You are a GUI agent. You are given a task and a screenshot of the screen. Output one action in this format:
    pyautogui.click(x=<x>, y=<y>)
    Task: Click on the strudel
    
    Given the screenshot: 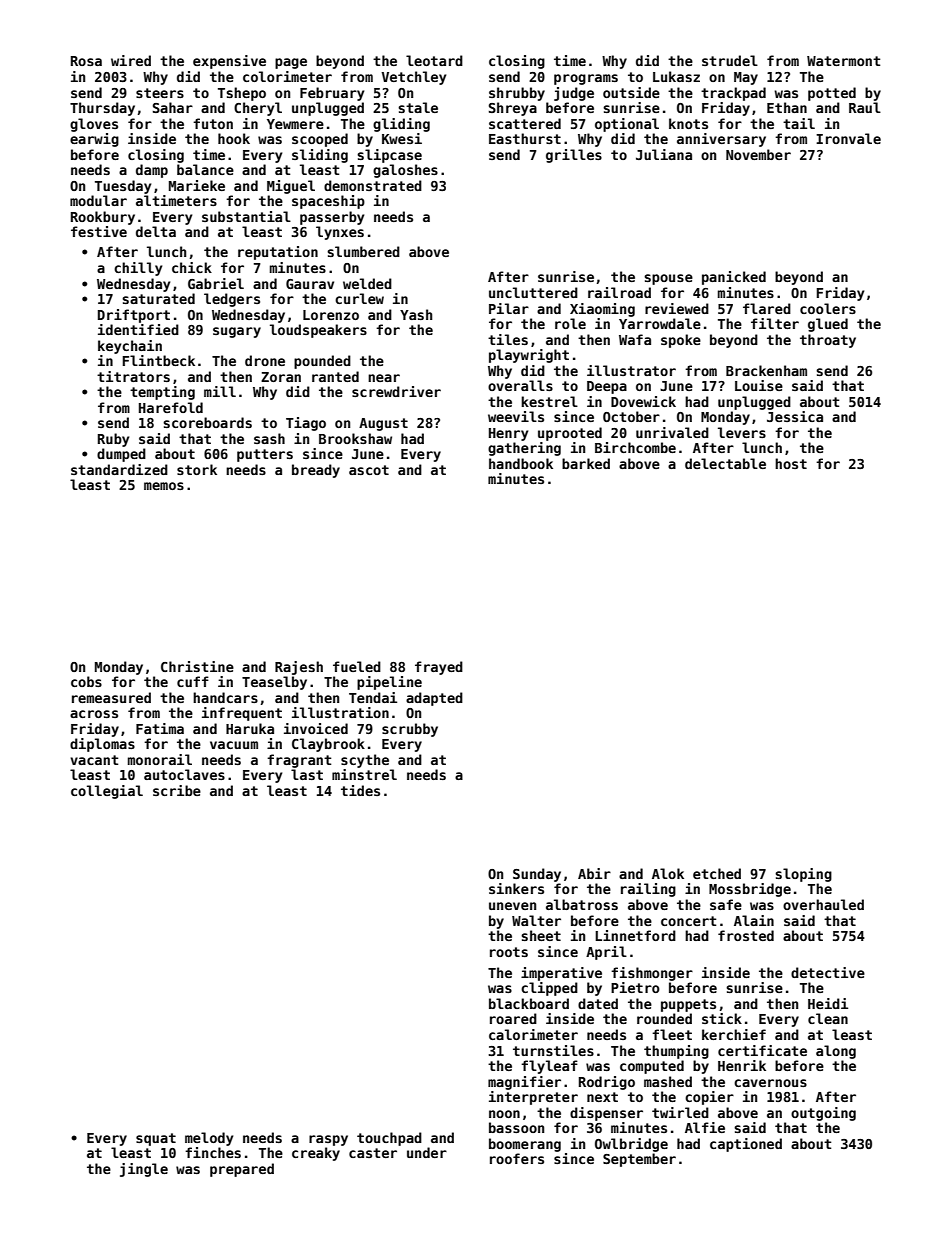 What is the action you would take?
    pyautogui.click(x=730, y=60)
